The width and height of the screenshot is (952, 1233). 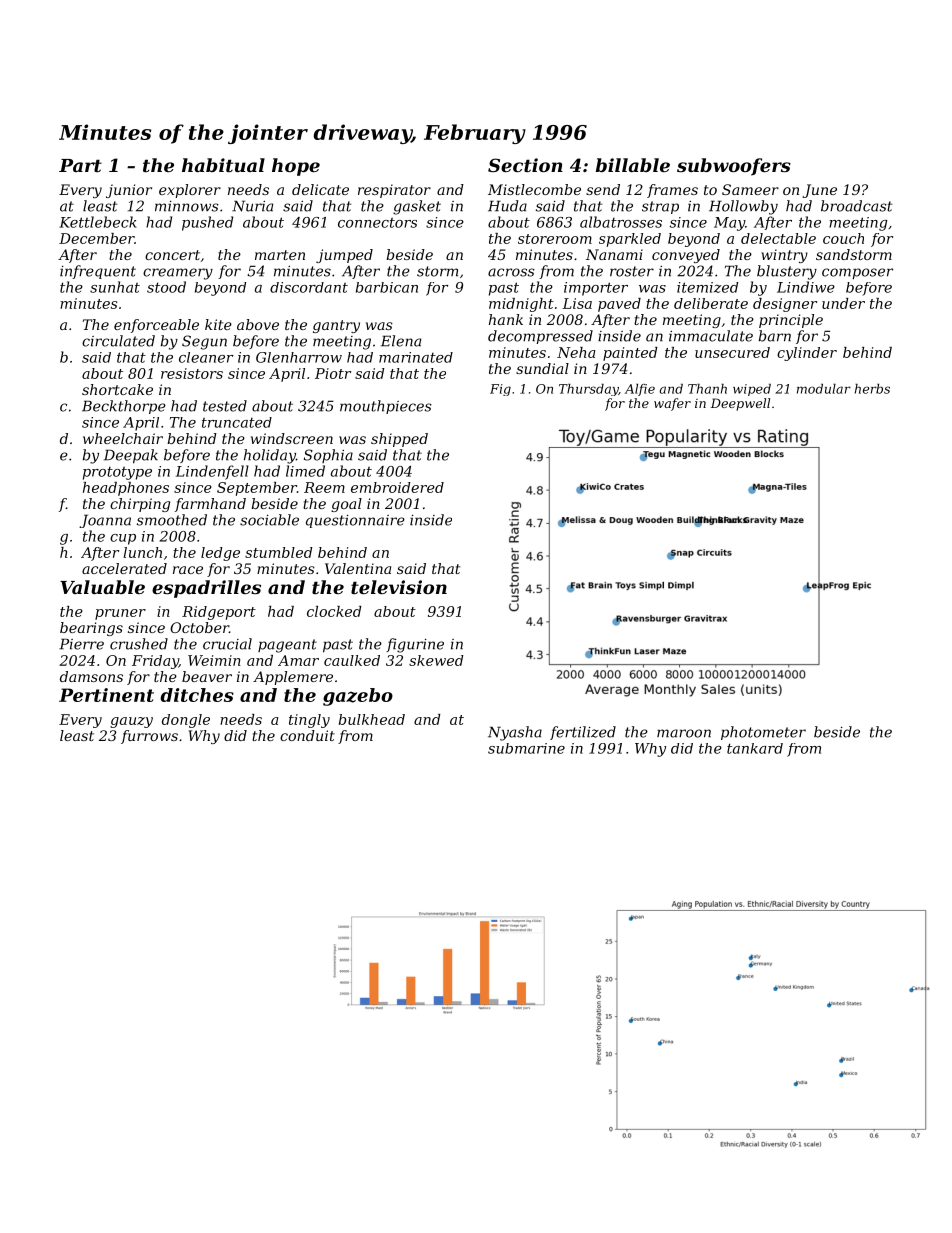 I want to click on pruner, so click(x=120, y=614).
